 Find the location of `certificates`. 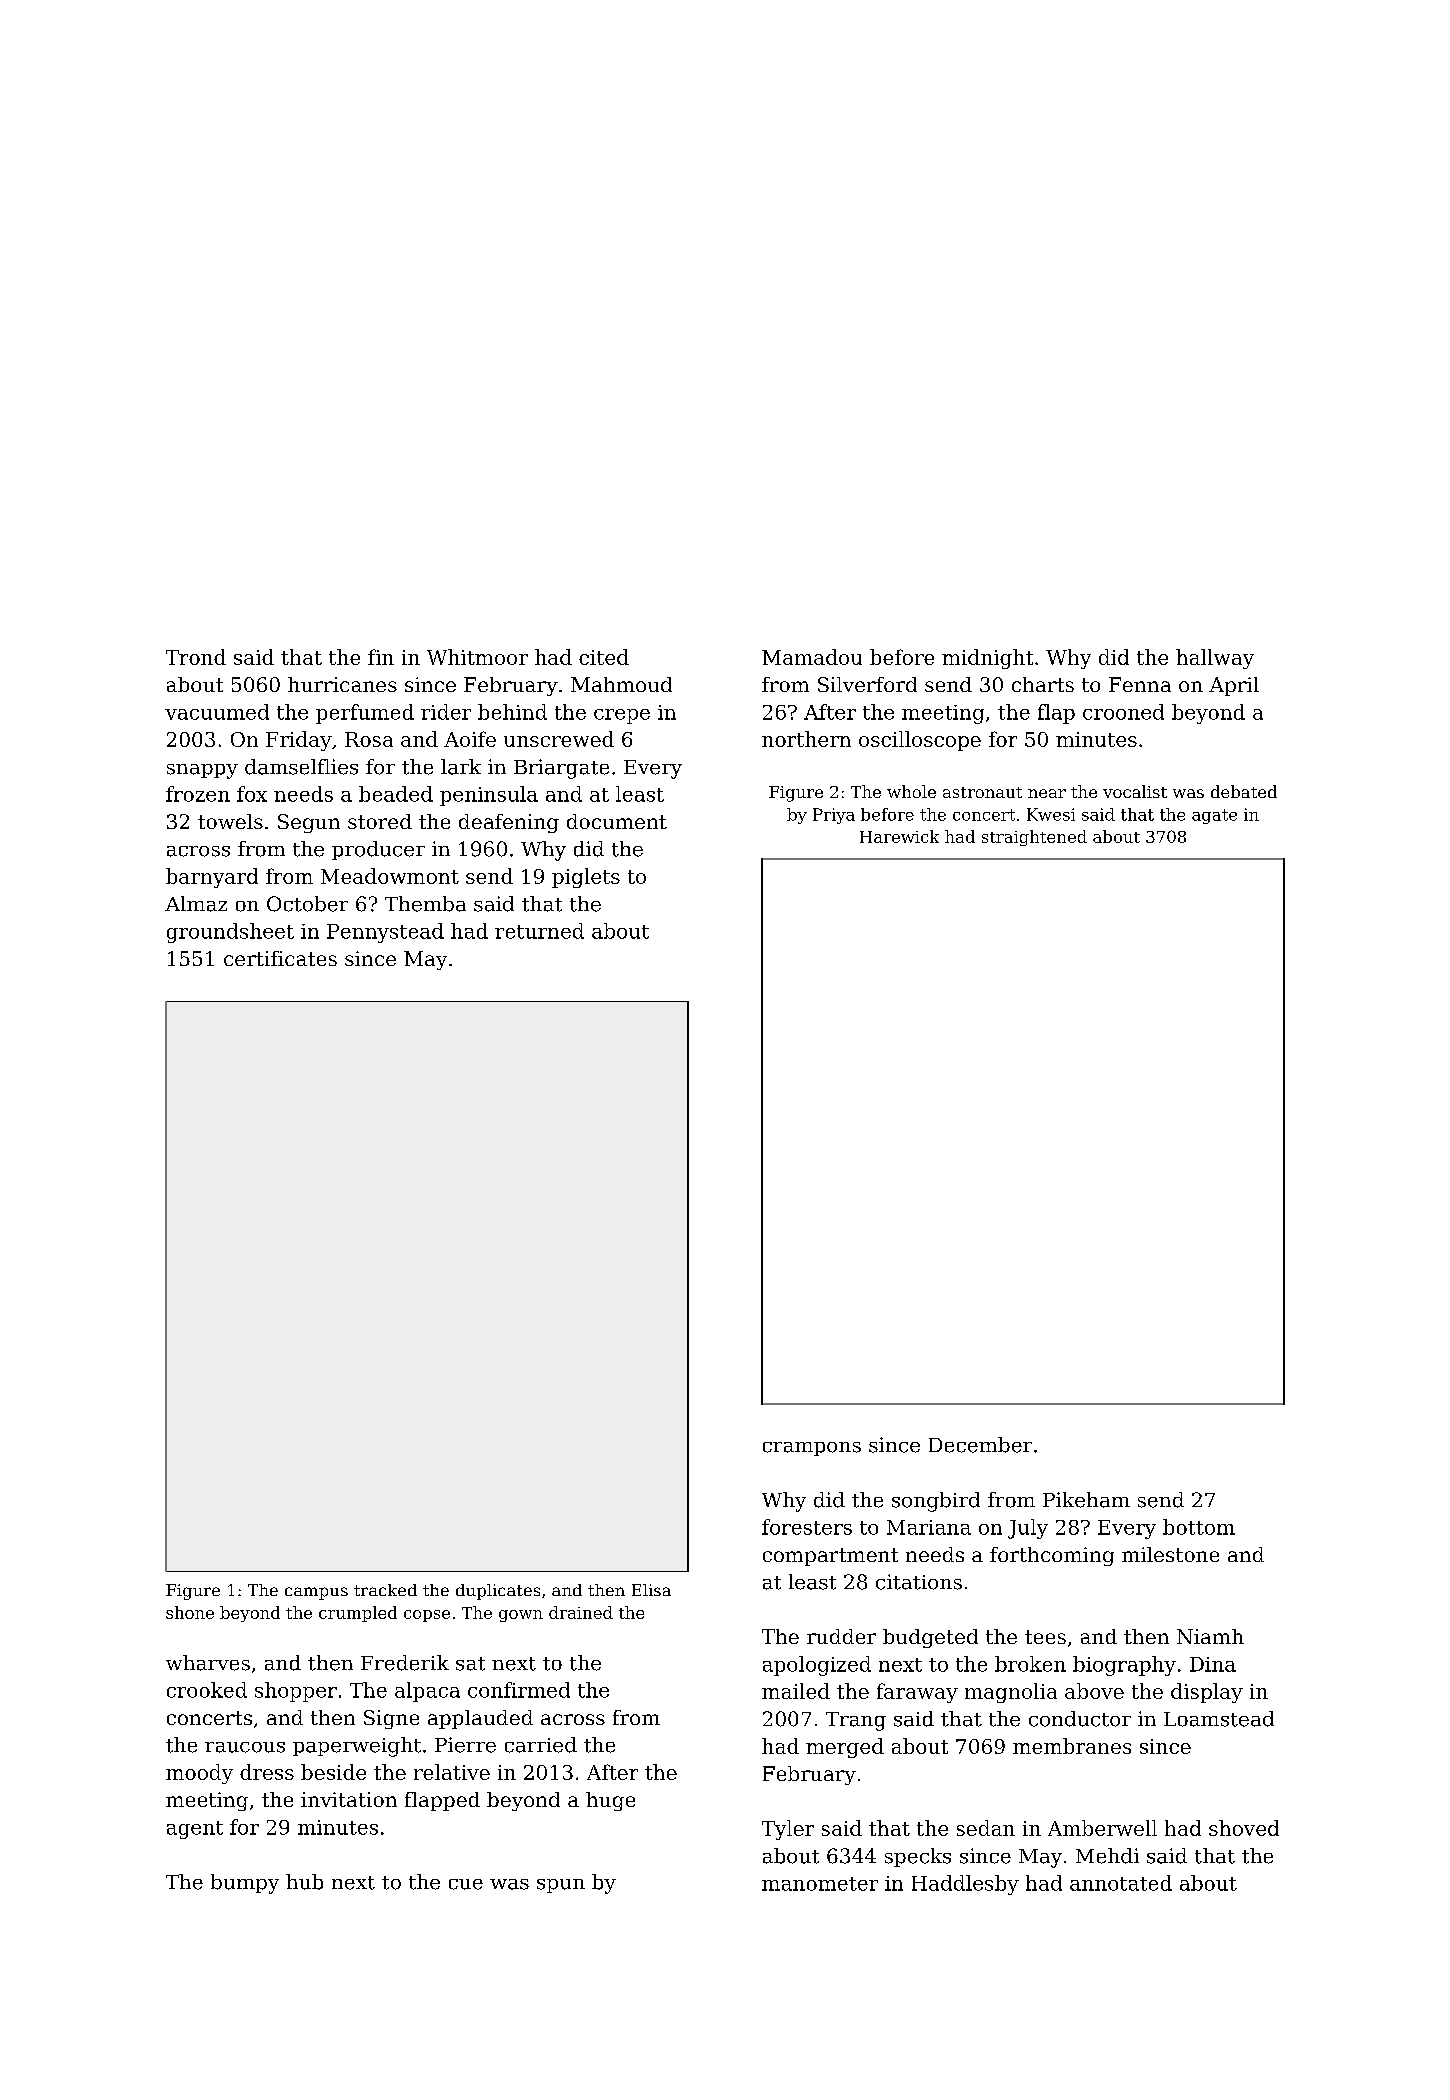

certificates is located at coordinates (280, 958).
